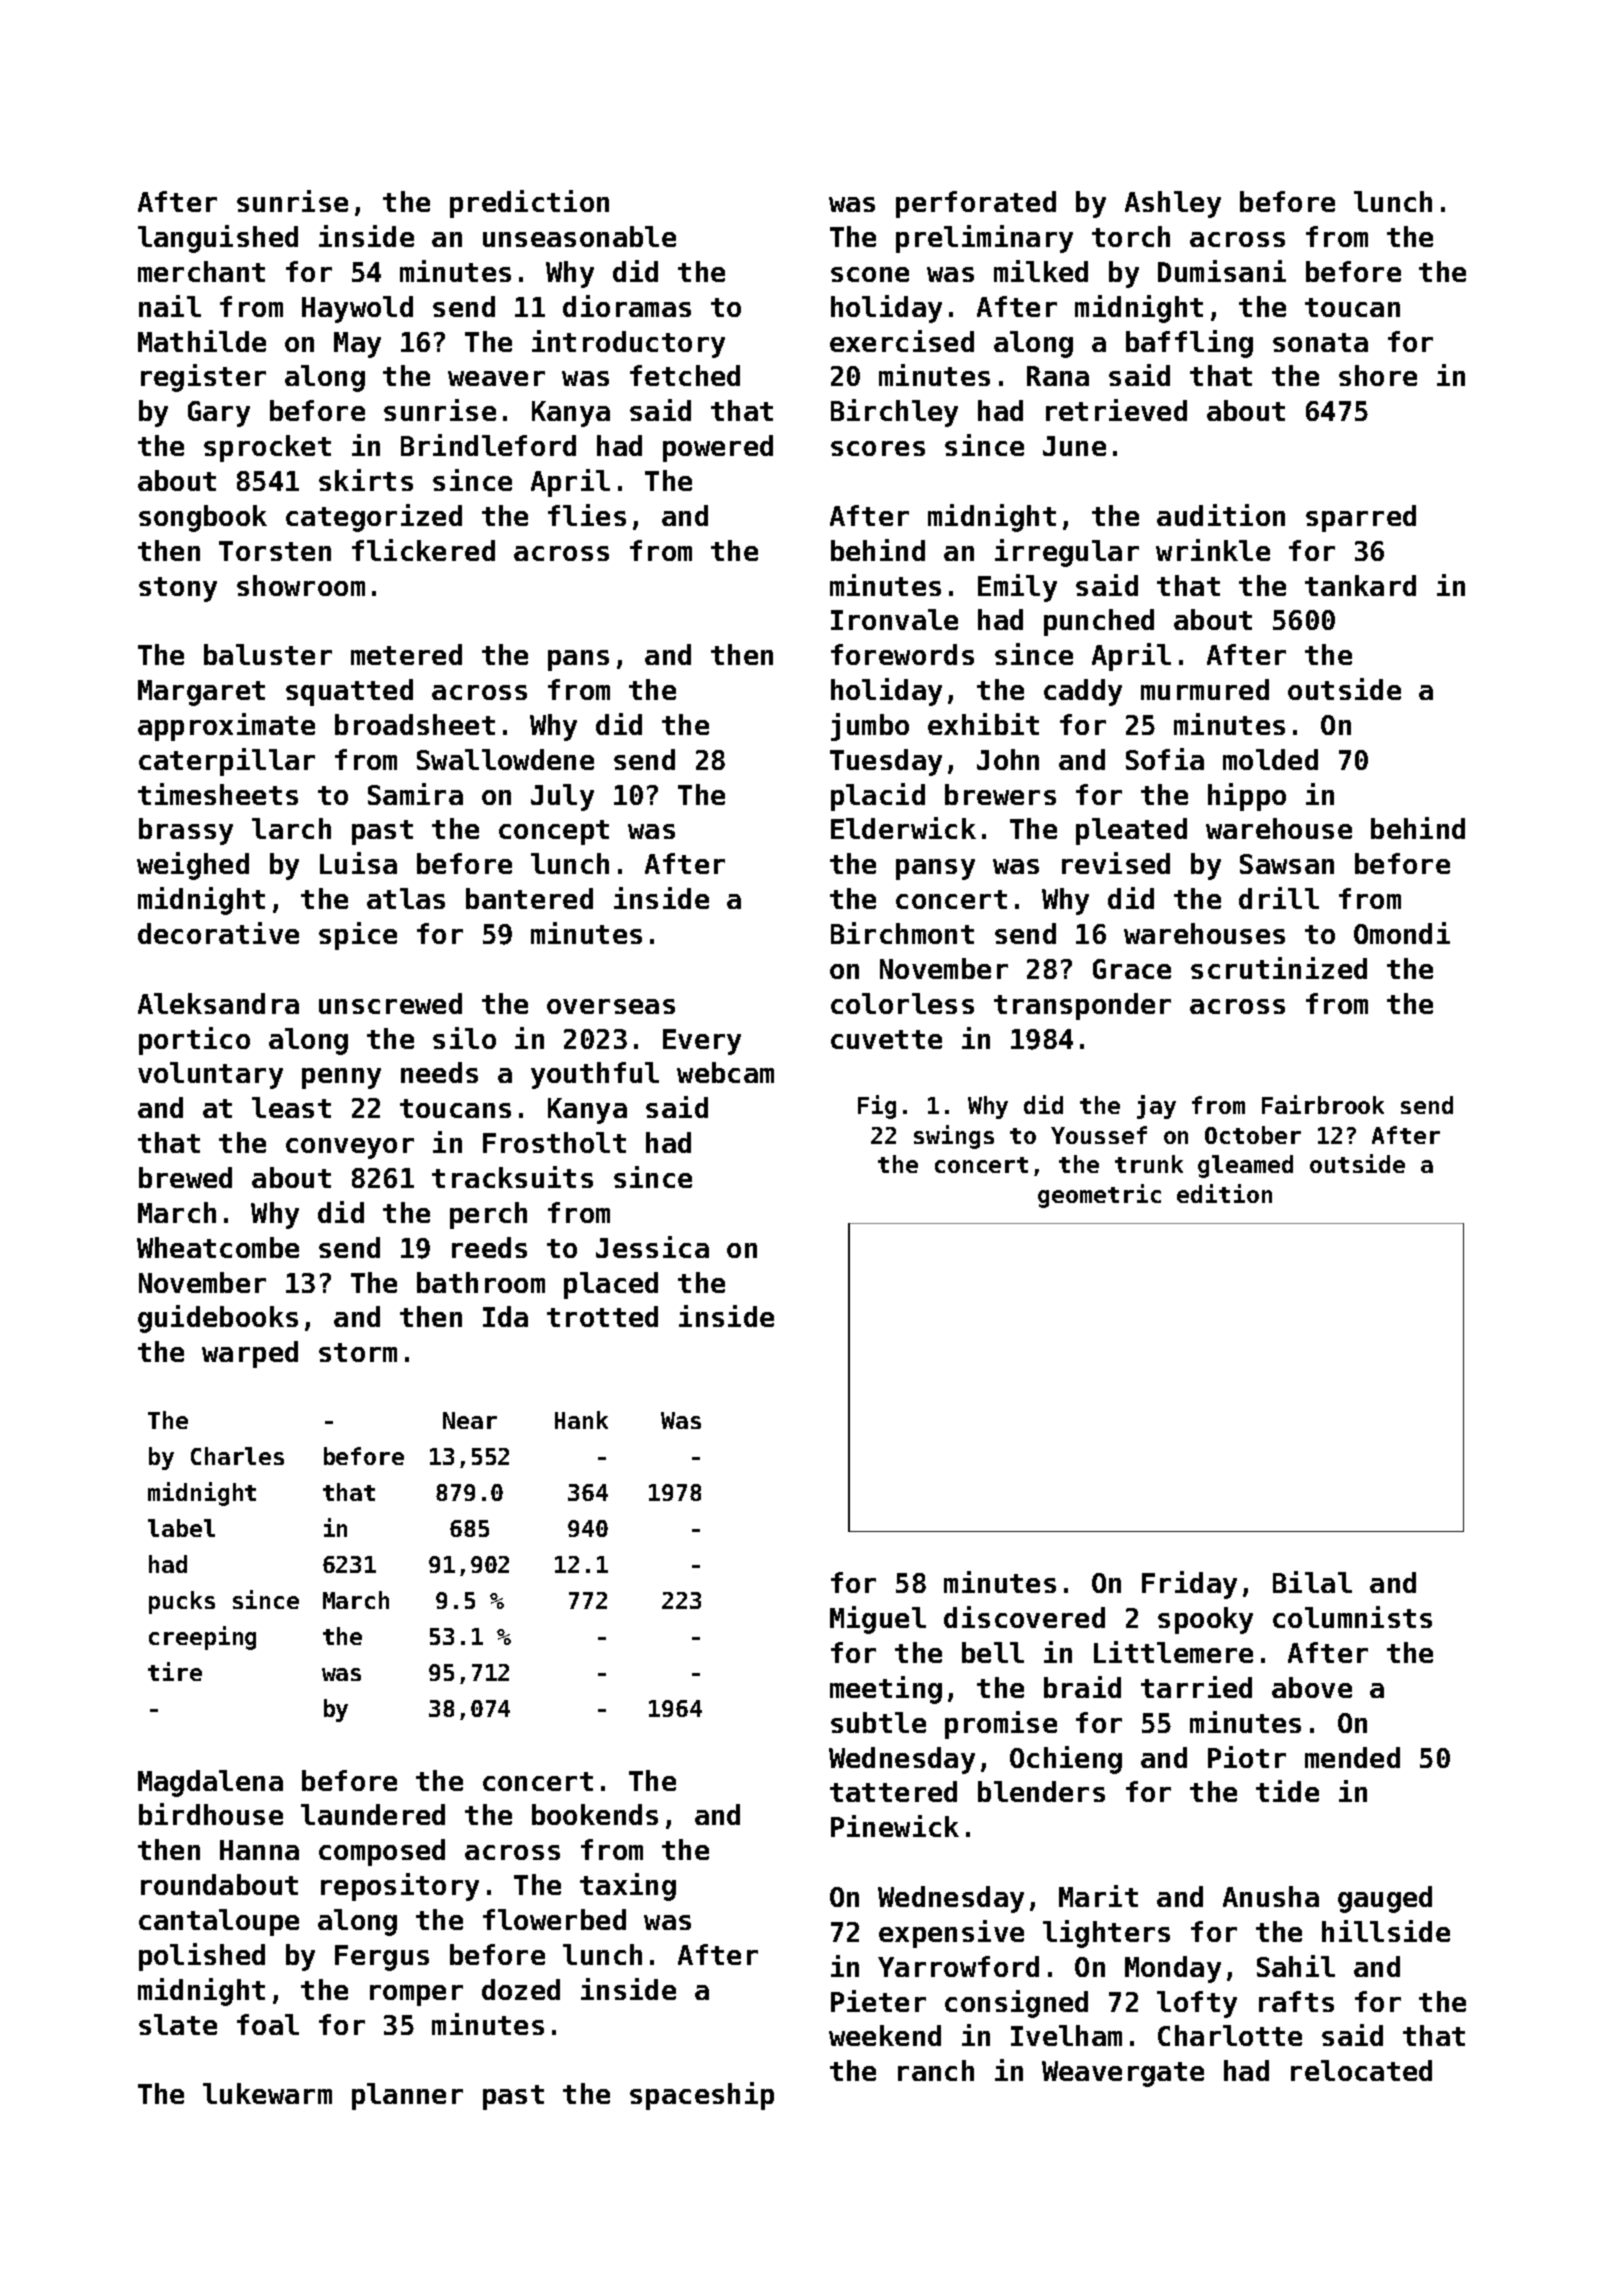 The image size is (1620, 2292). What do you see at coordinates (1360, 585) in the document?
I see `tankard` at bounding box center [1360, 585].
